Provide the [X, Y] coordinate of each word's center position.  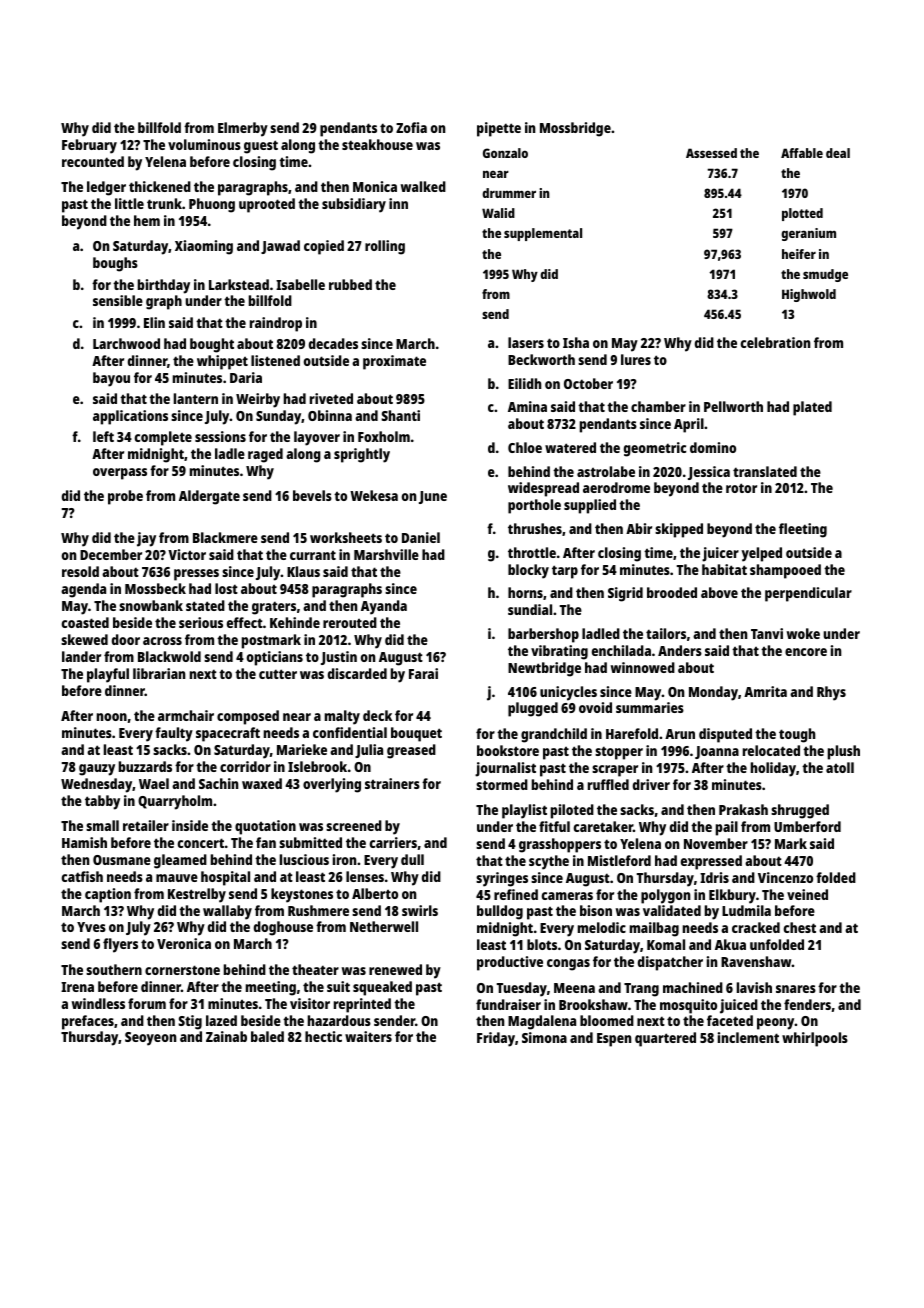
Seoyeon [150, 1039]
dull [412, 859]
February [89, 146]
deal [838, 153]
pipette [499, 129]
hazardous [339, 1020]
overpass [120, 474]
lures [636, 359]
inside [190, 825]
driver [651, 784]
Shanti [400, 415]
